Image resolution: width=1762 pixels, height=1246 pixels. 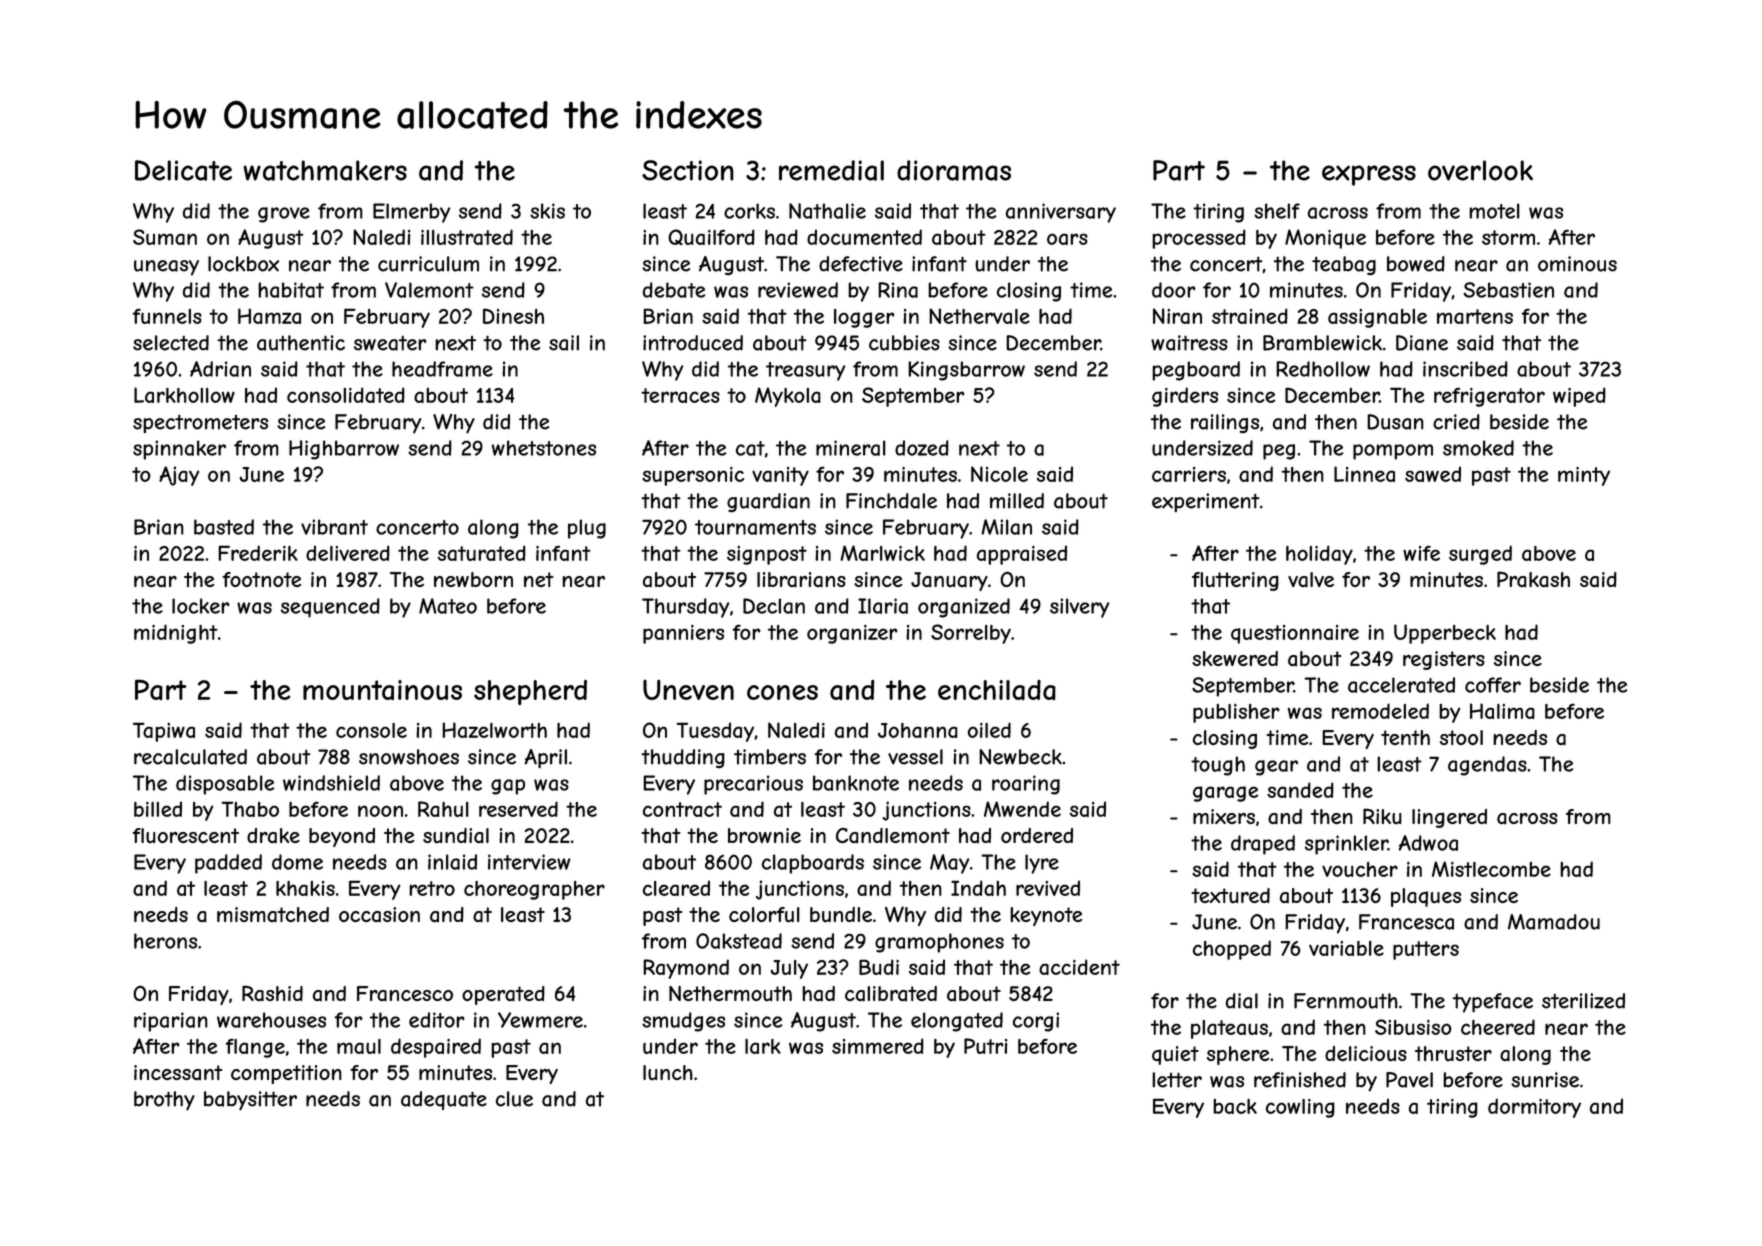 What do you see at coordinates (1017, 501) in the screenshot?
I see `milled` at bounding box center [1017, 501].
